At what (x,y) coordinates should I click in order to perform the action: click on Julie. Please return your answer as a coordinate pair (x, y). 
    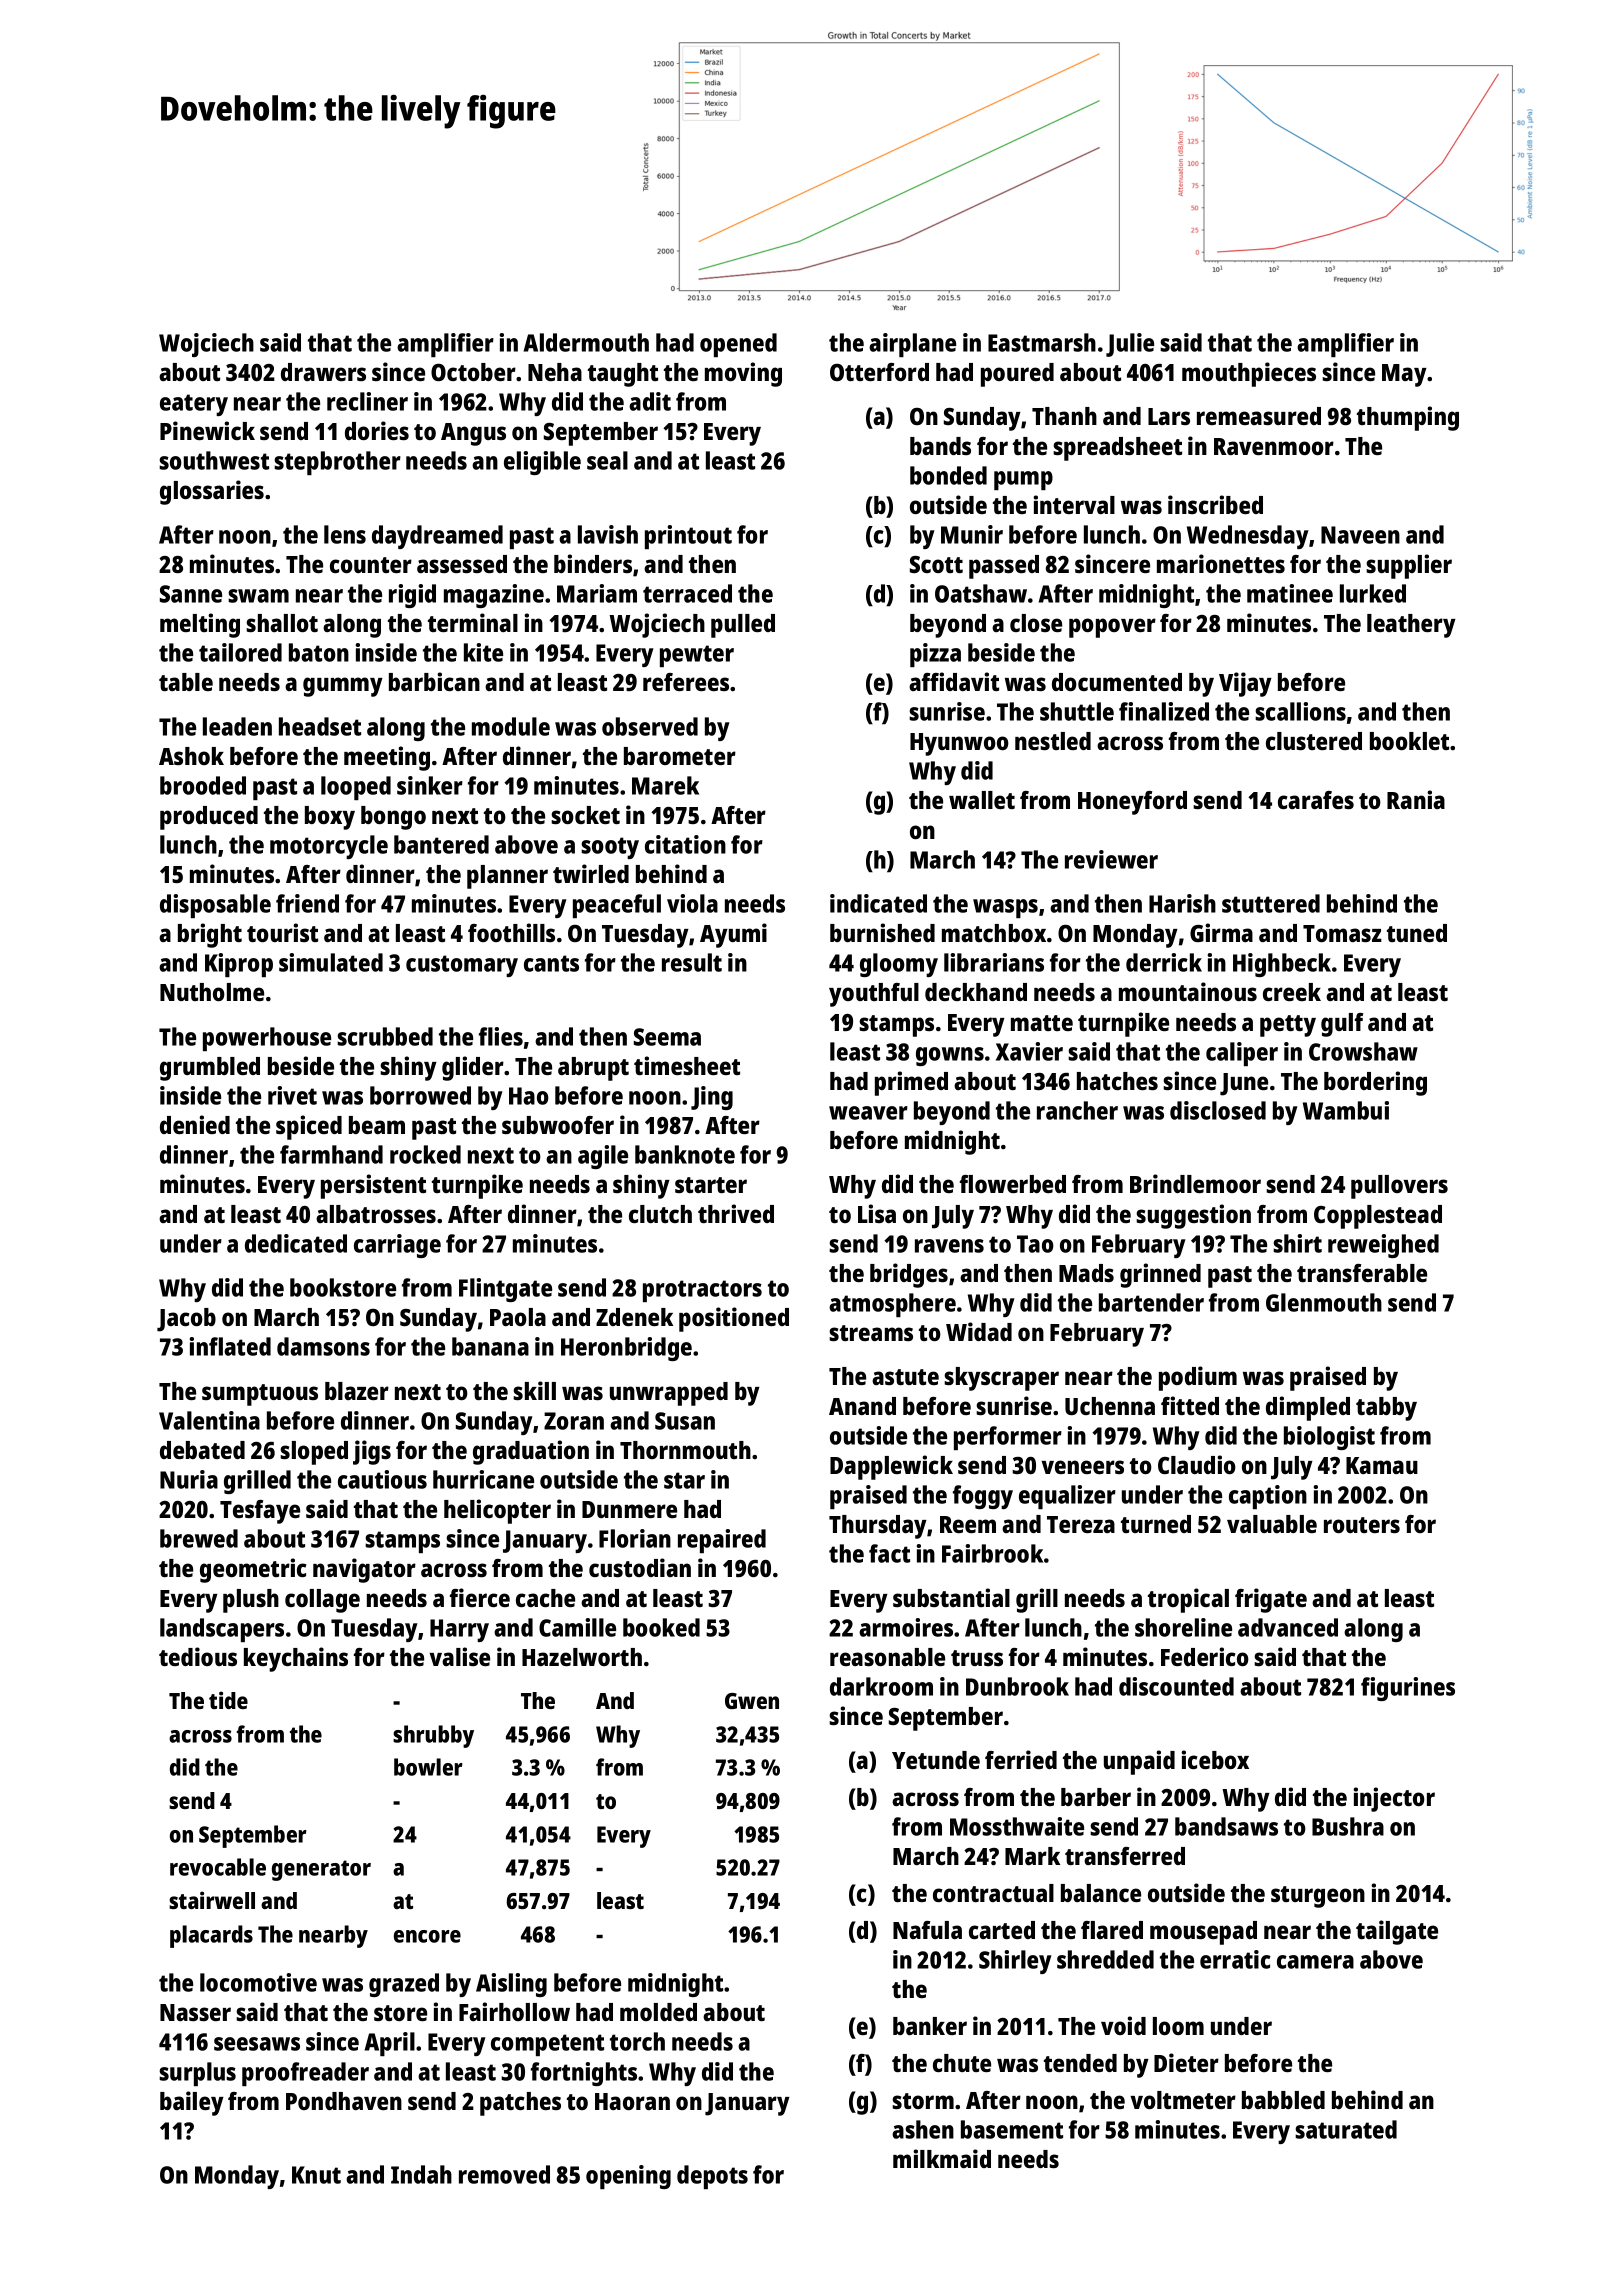
    Looking at the image, I should click on (1130, 345).
